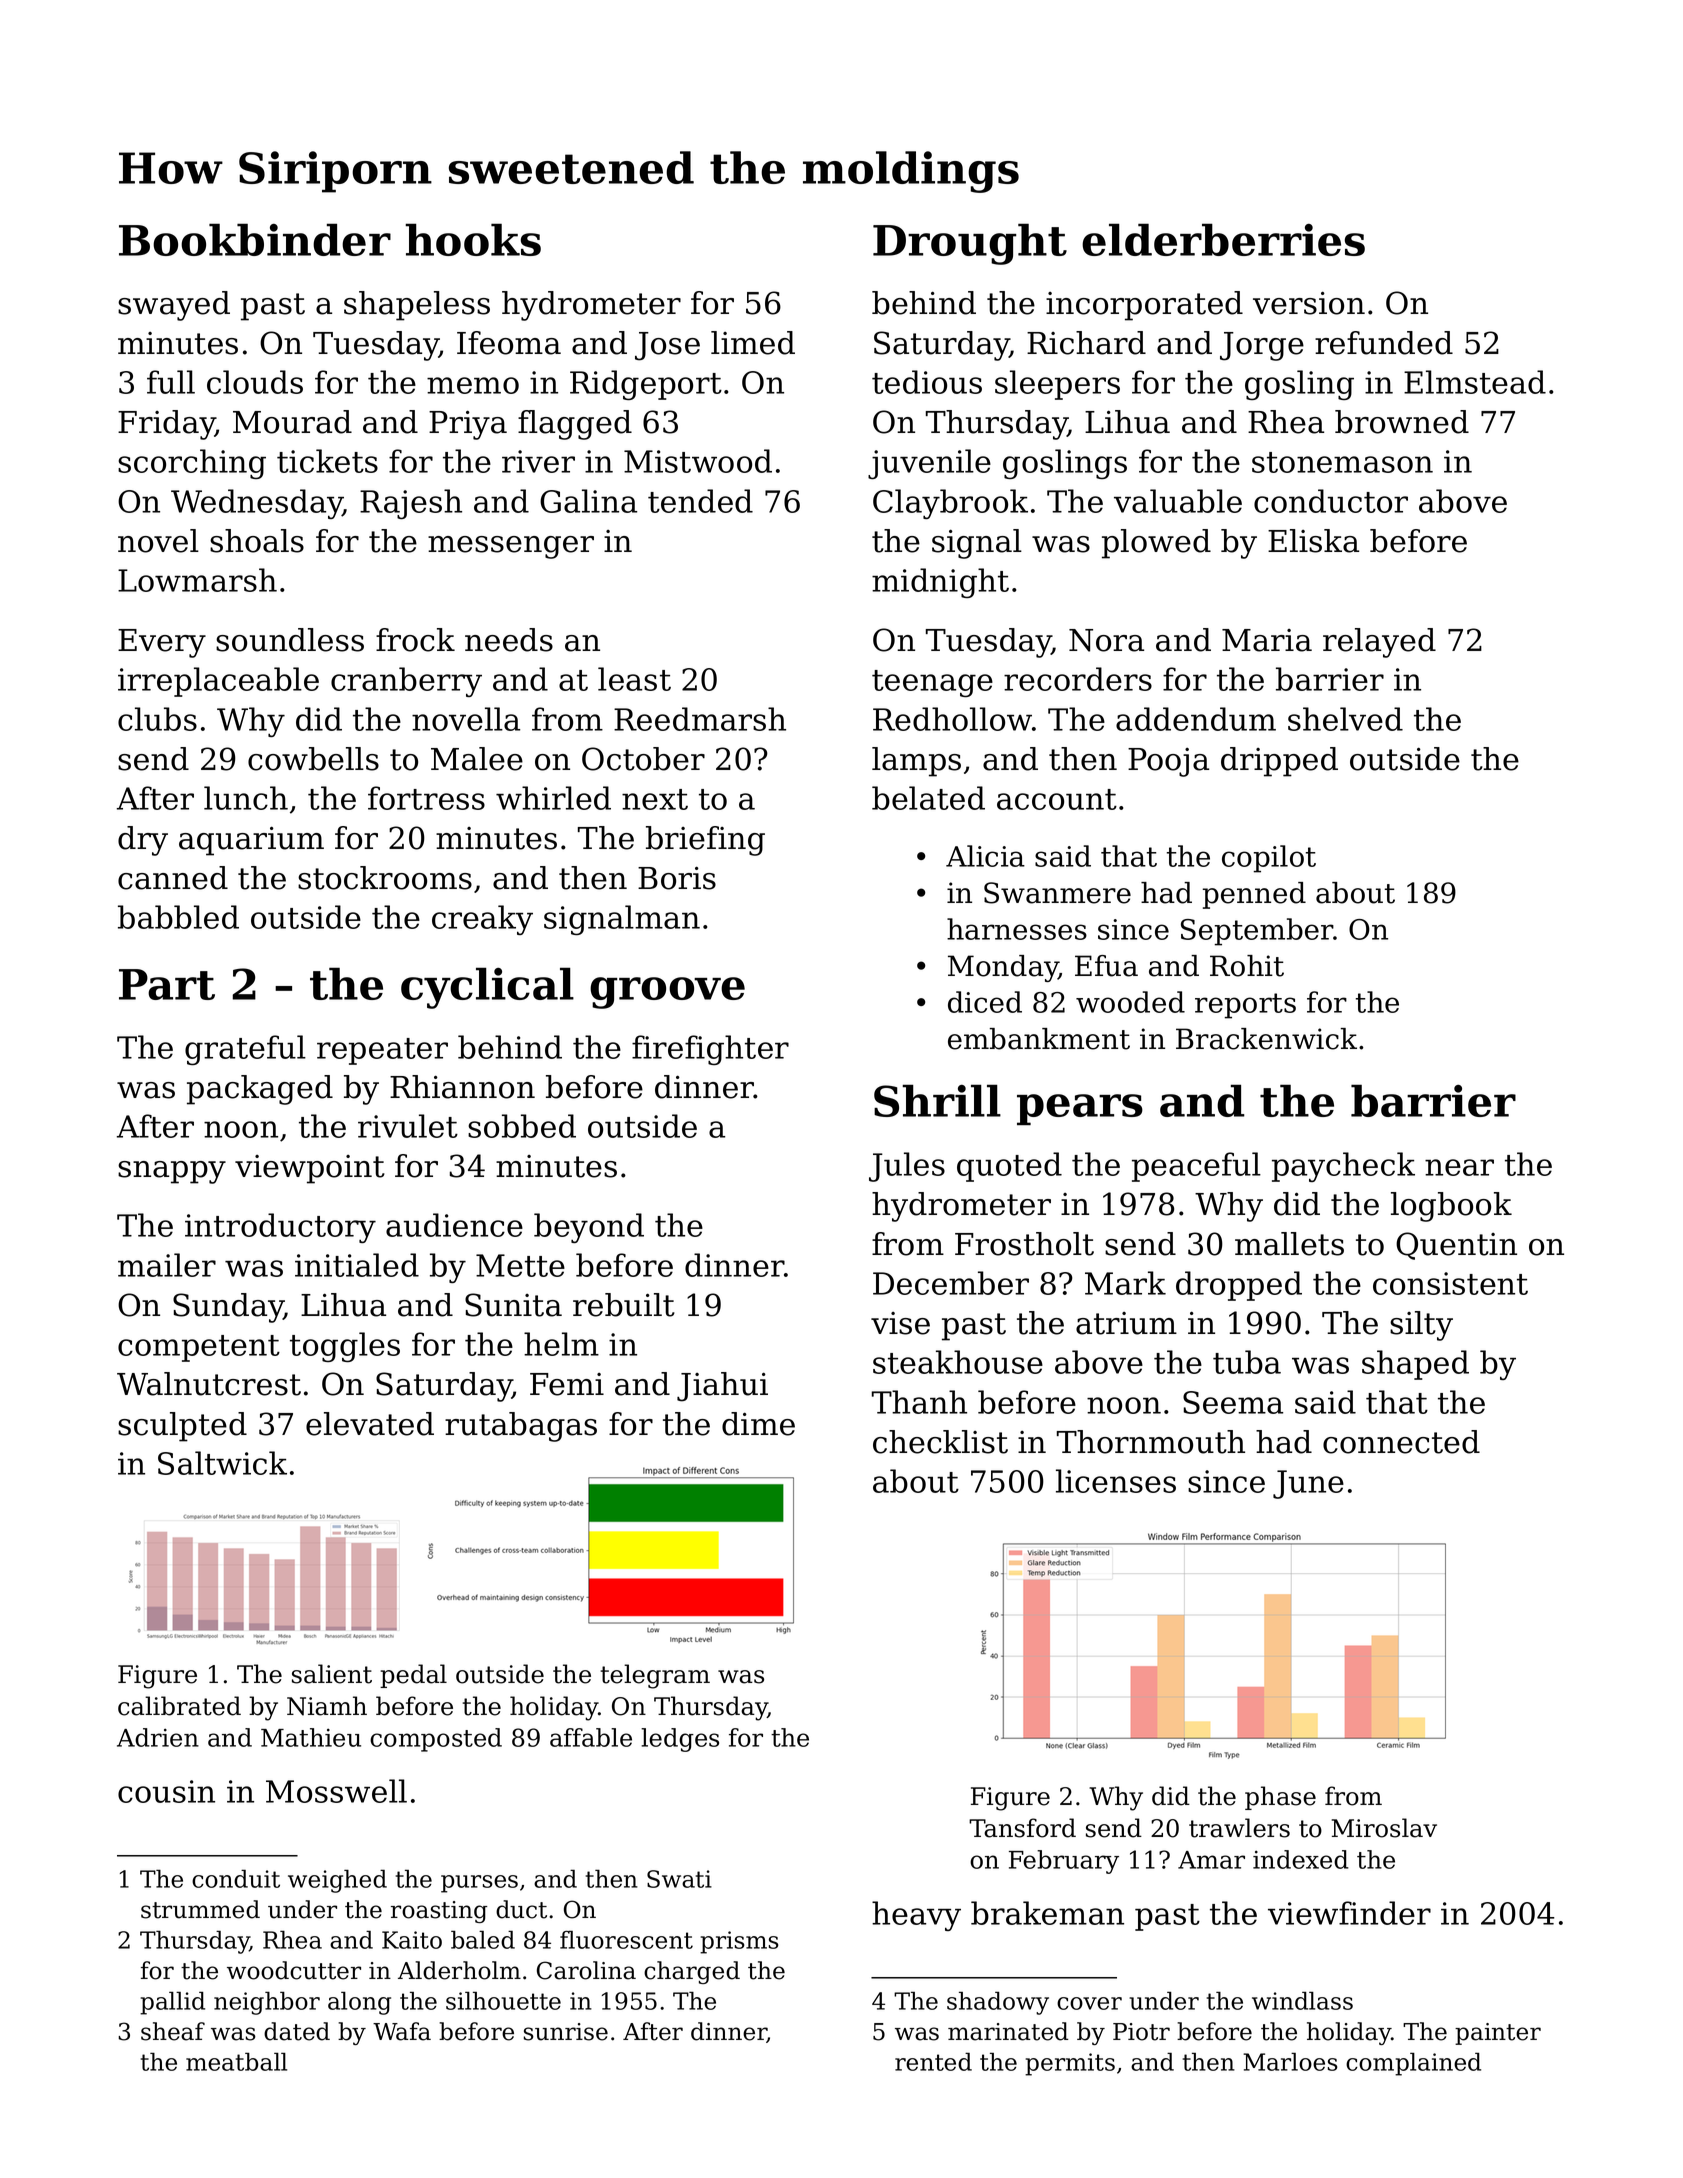 This page has height=2178, width=1683. What do you see at coordinates (310, 1169) in the page?
I see `viewpoint` at bounding box center [310, 1169].
